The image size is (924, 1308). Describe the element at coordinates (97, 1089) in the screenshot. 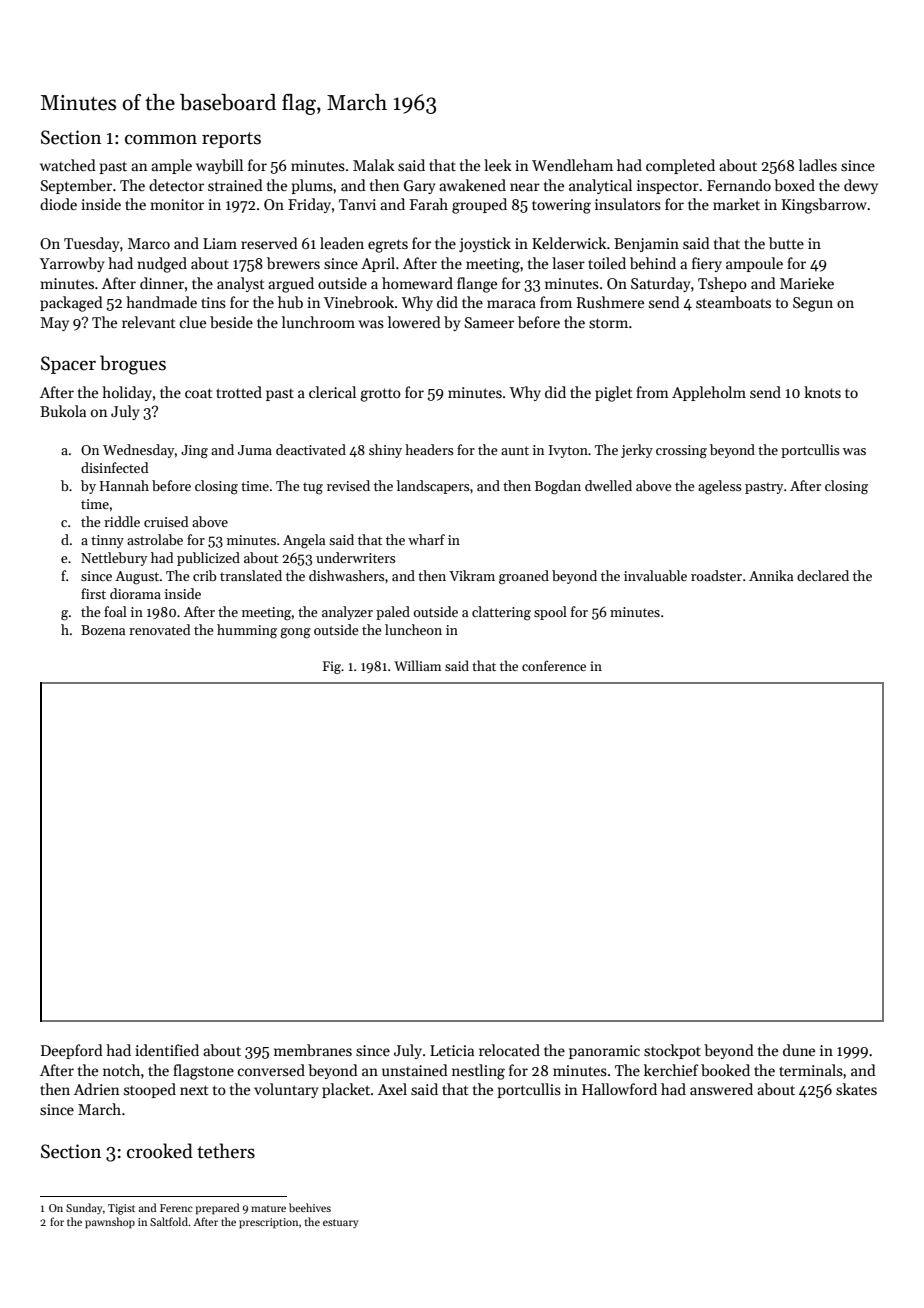

I see `Adrien` at that location.
